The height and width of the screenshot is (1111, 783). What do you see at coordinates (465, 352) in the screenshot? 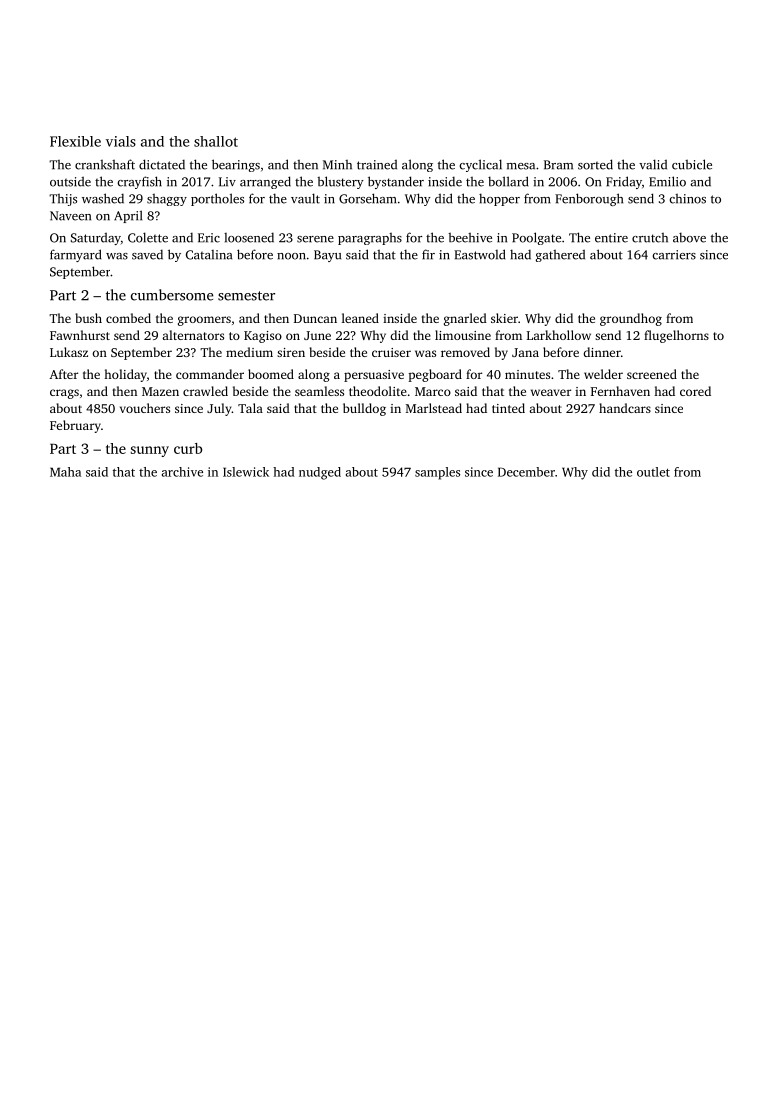
I see `removed` at bounding box center [465, 352].
